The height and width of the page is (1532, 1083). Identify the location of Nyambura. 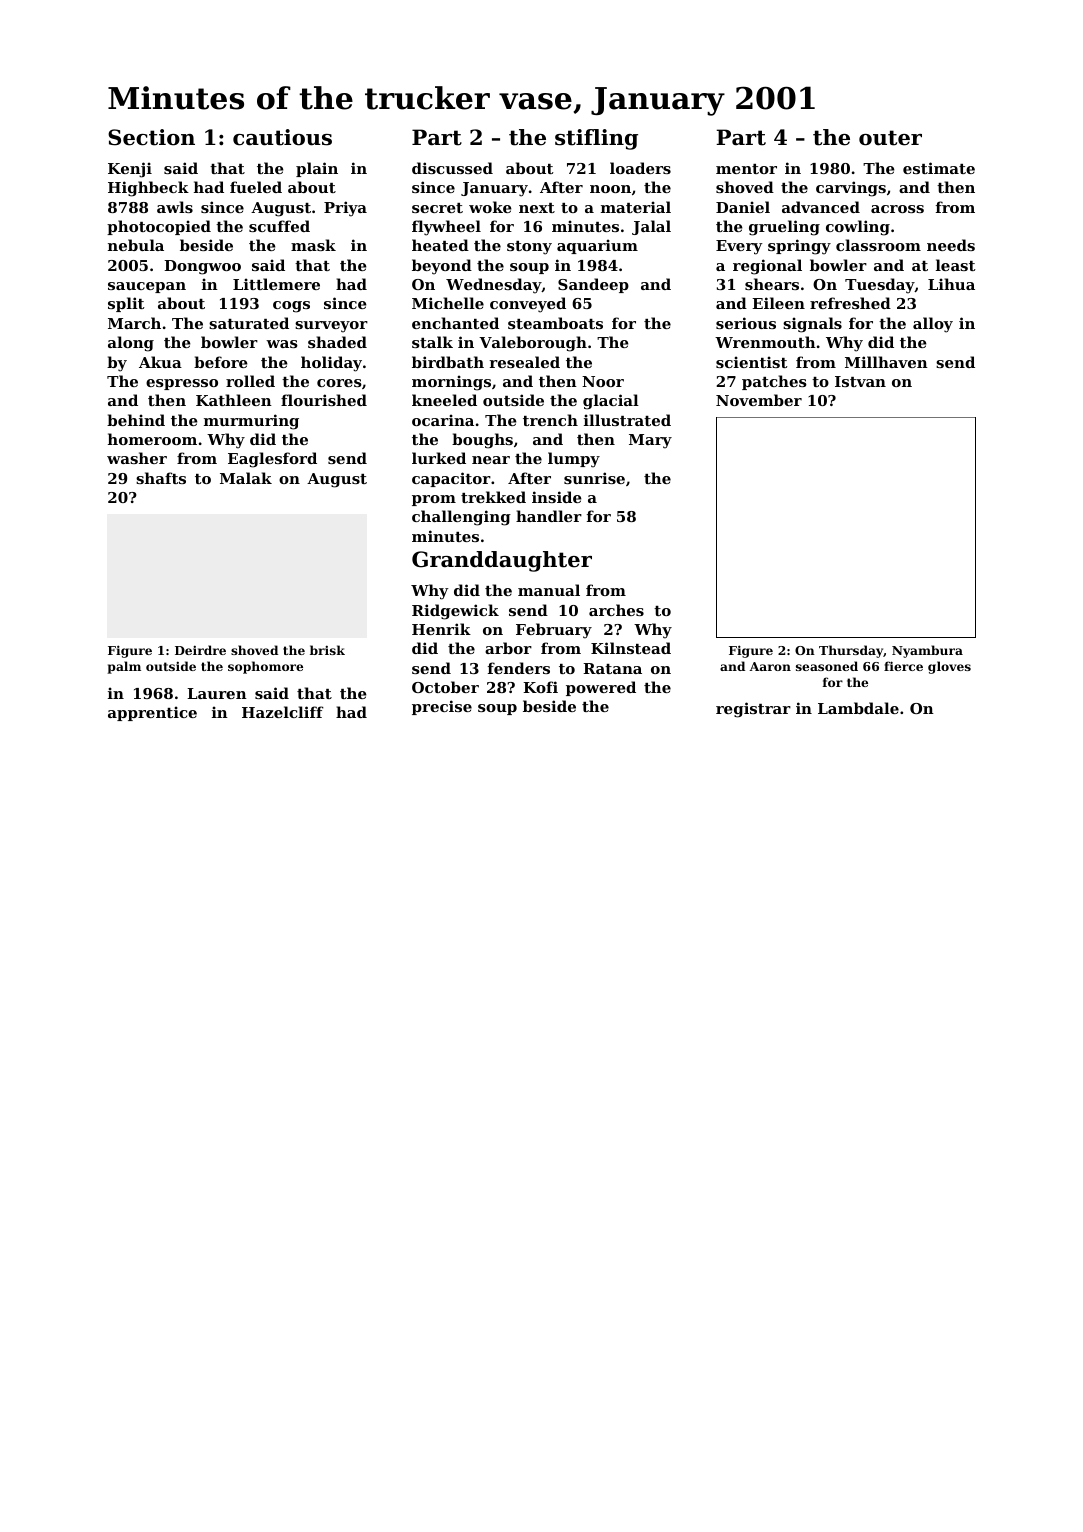
(927, 651).
